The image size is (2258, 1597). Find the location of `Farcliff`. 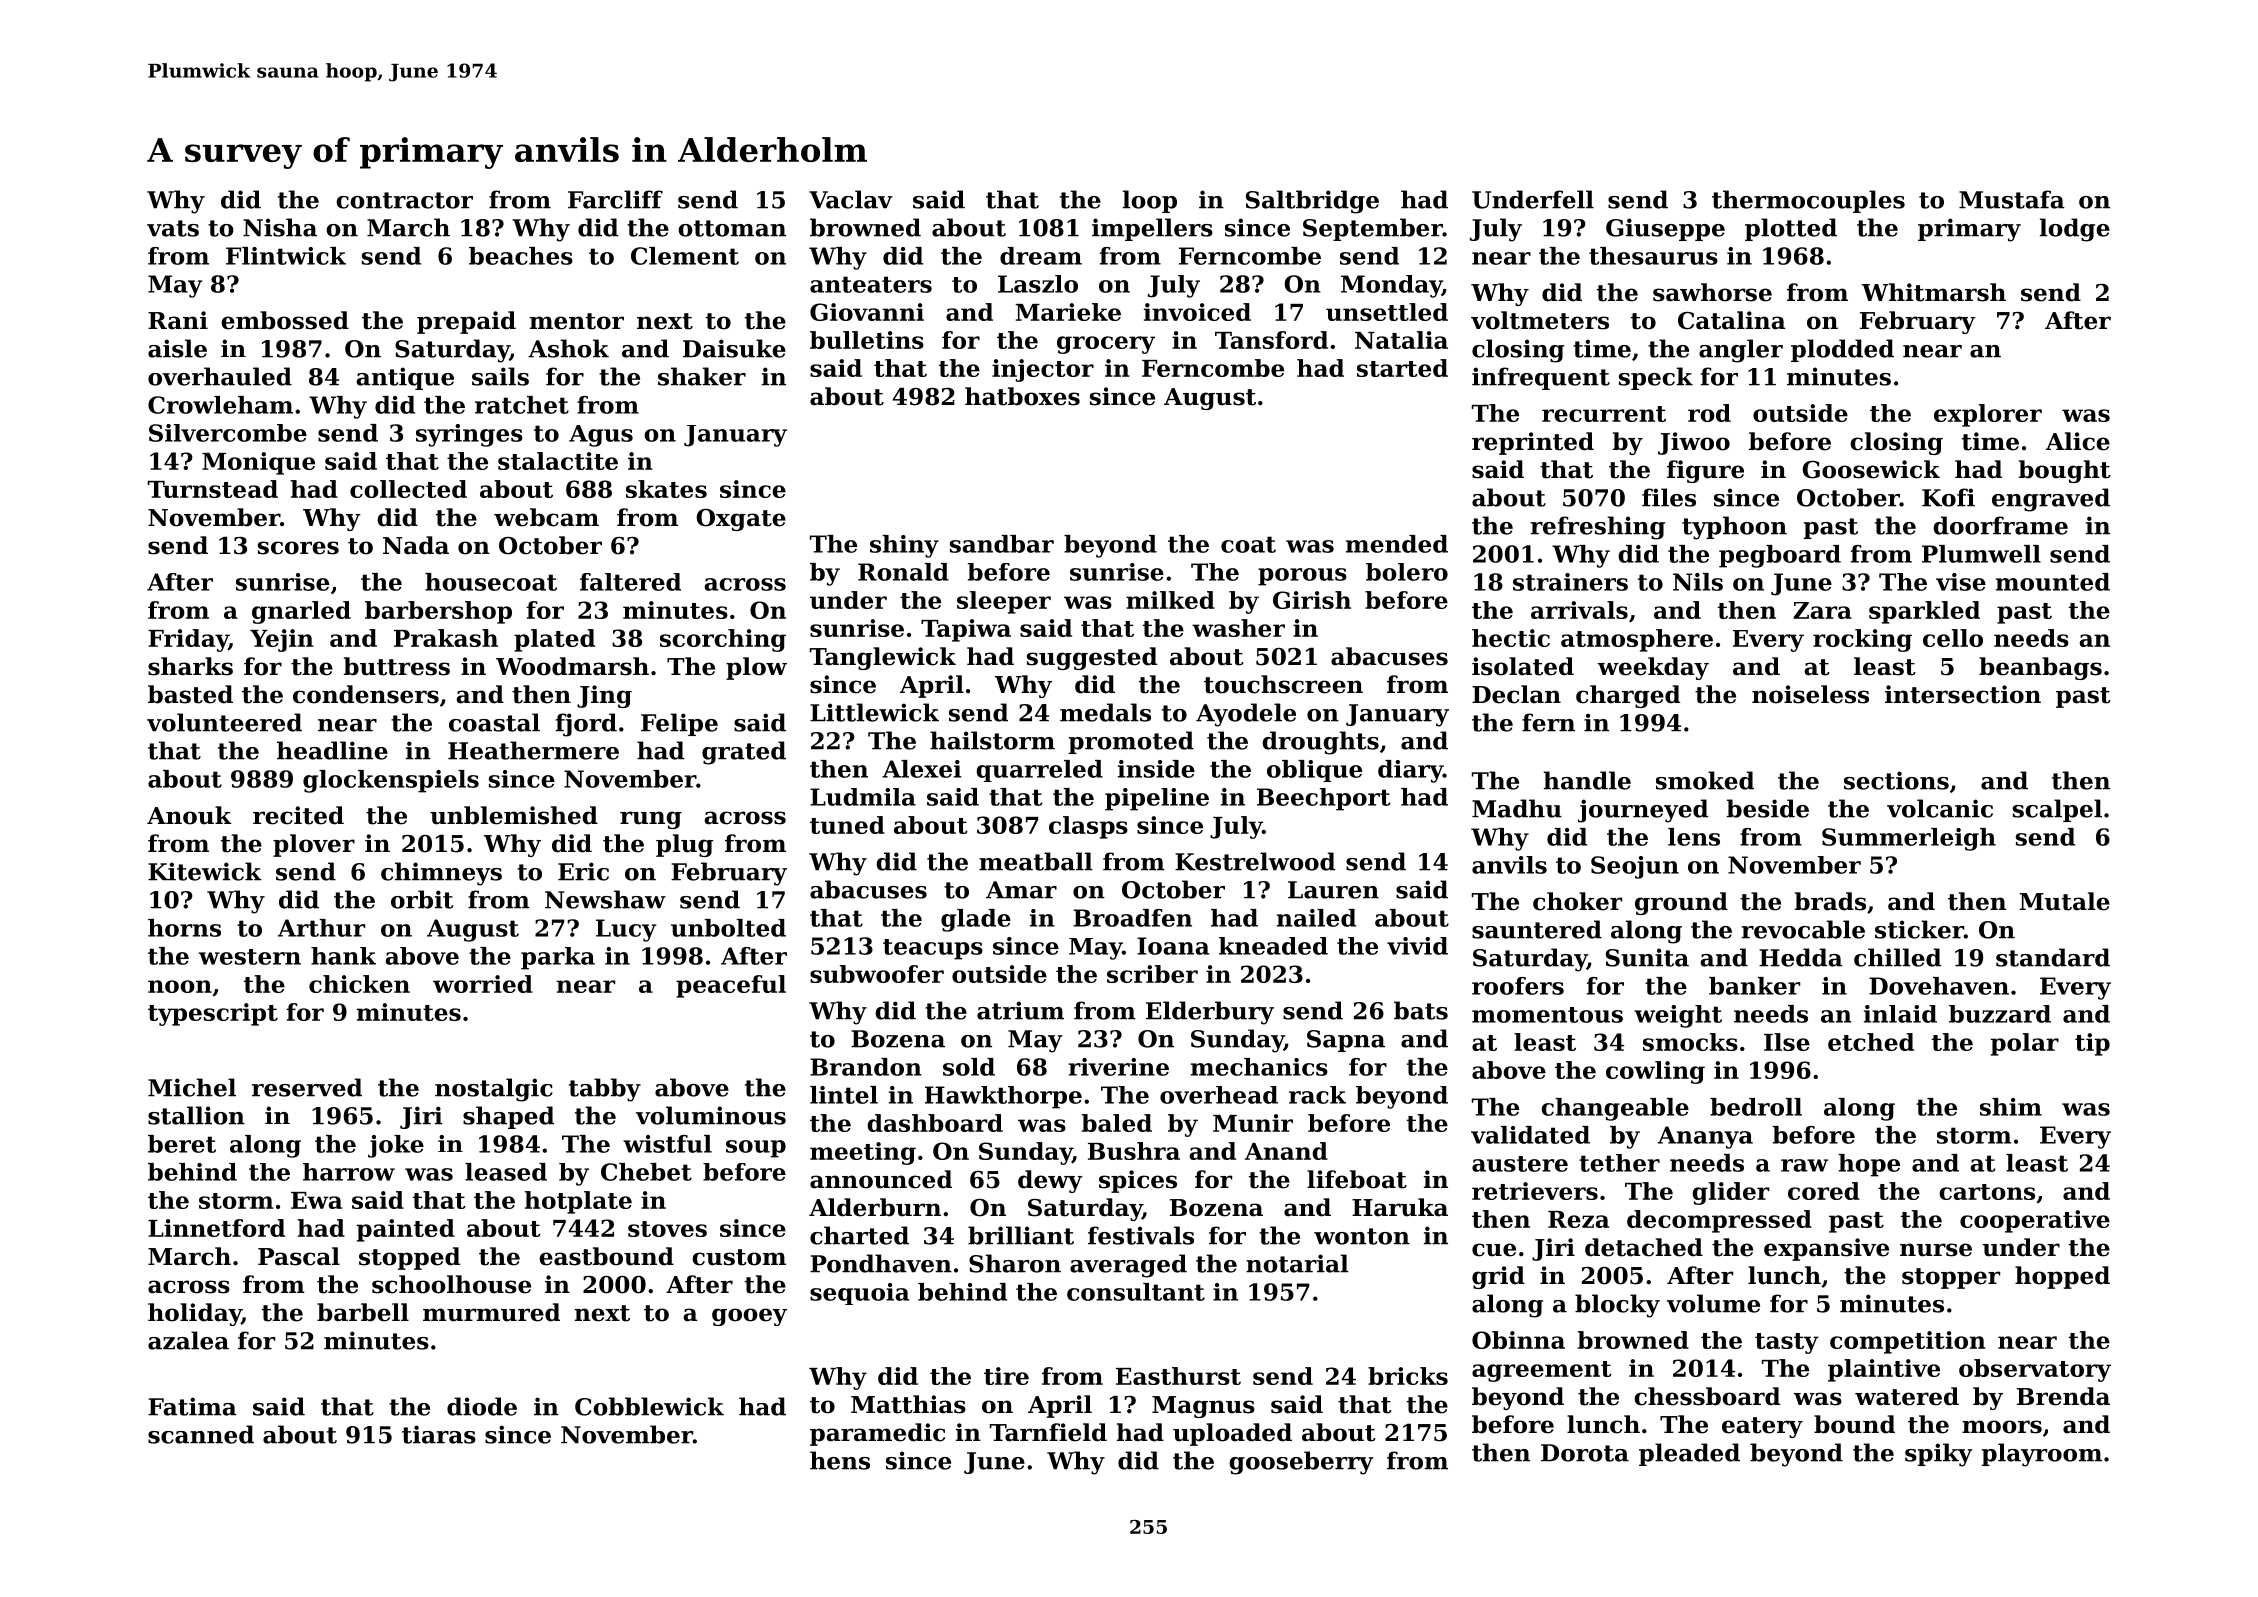

Farcliff is located at coordinates (615, 199).
